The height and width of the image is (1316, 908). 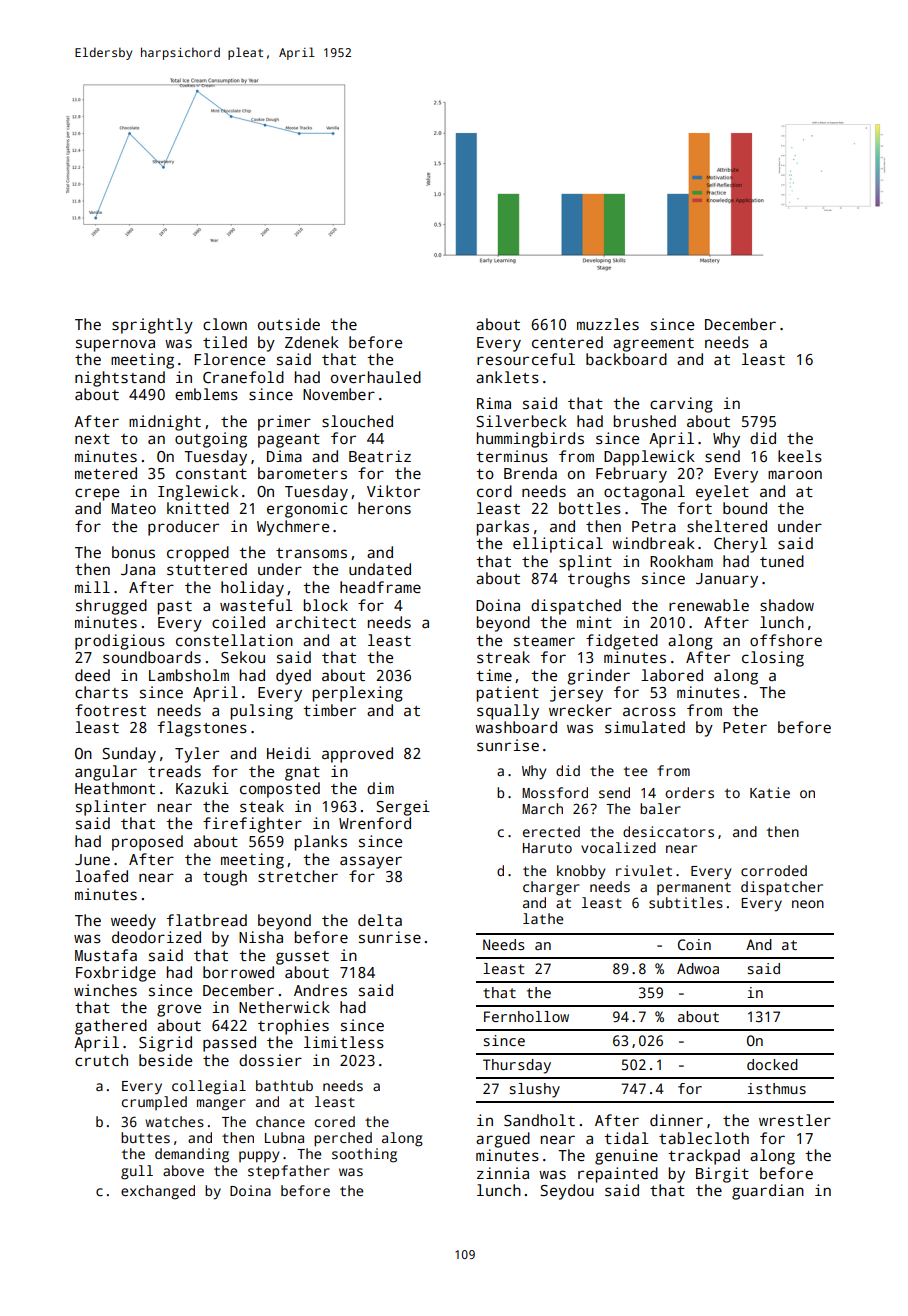 I want to click on zinnia, so click(x=503, y=1173).
